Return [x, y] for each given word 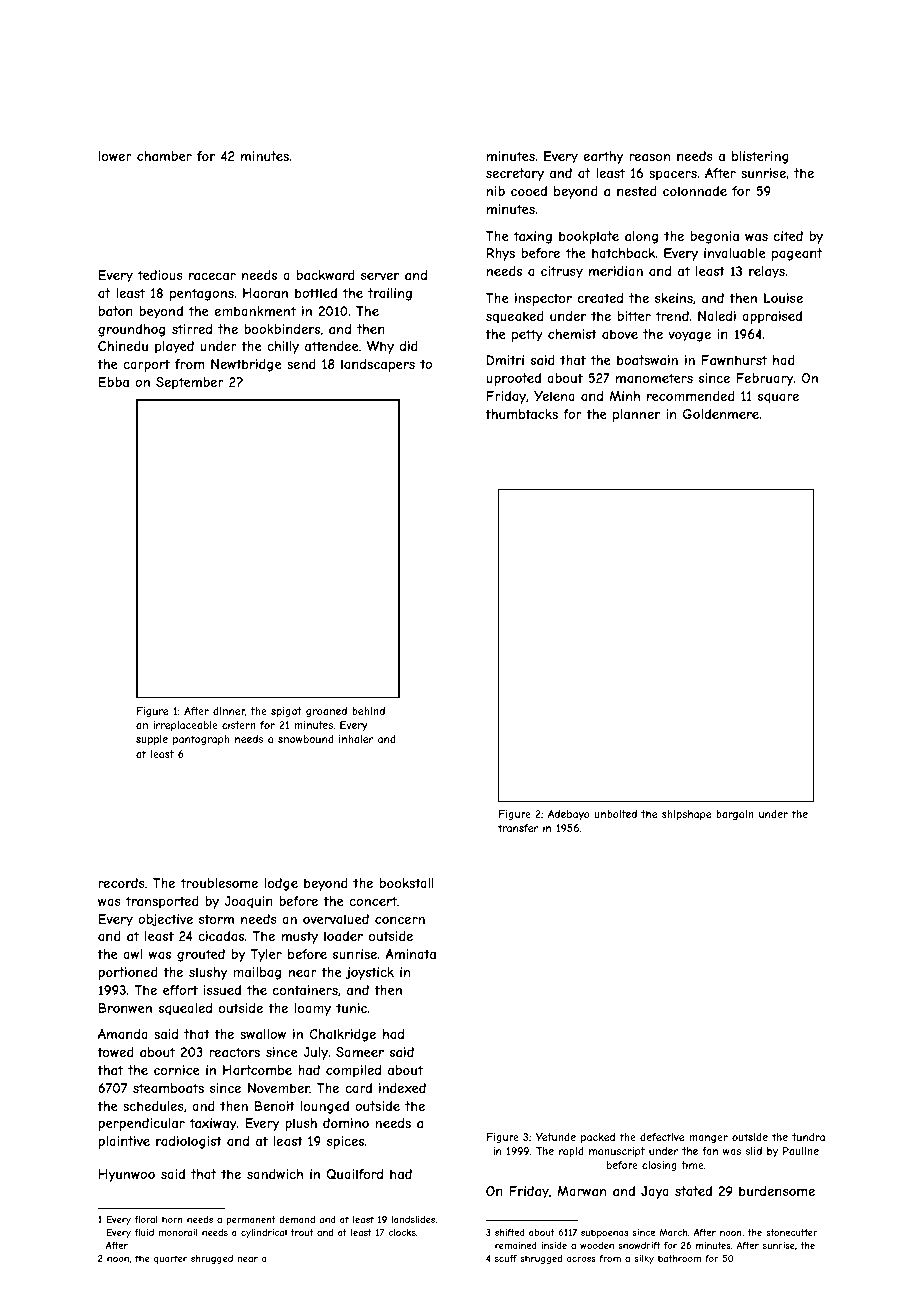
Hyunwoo [127, 1175]
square [778, 398]
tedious [160, 275]
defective [662, 1137]
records [122, 883]
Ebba [114, 382]
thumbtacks [521, 414]
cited [788, 236]
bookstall [407, 883]
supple [152, 740]
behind [368, 711]
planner [636, 415]
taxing [533, 237]
